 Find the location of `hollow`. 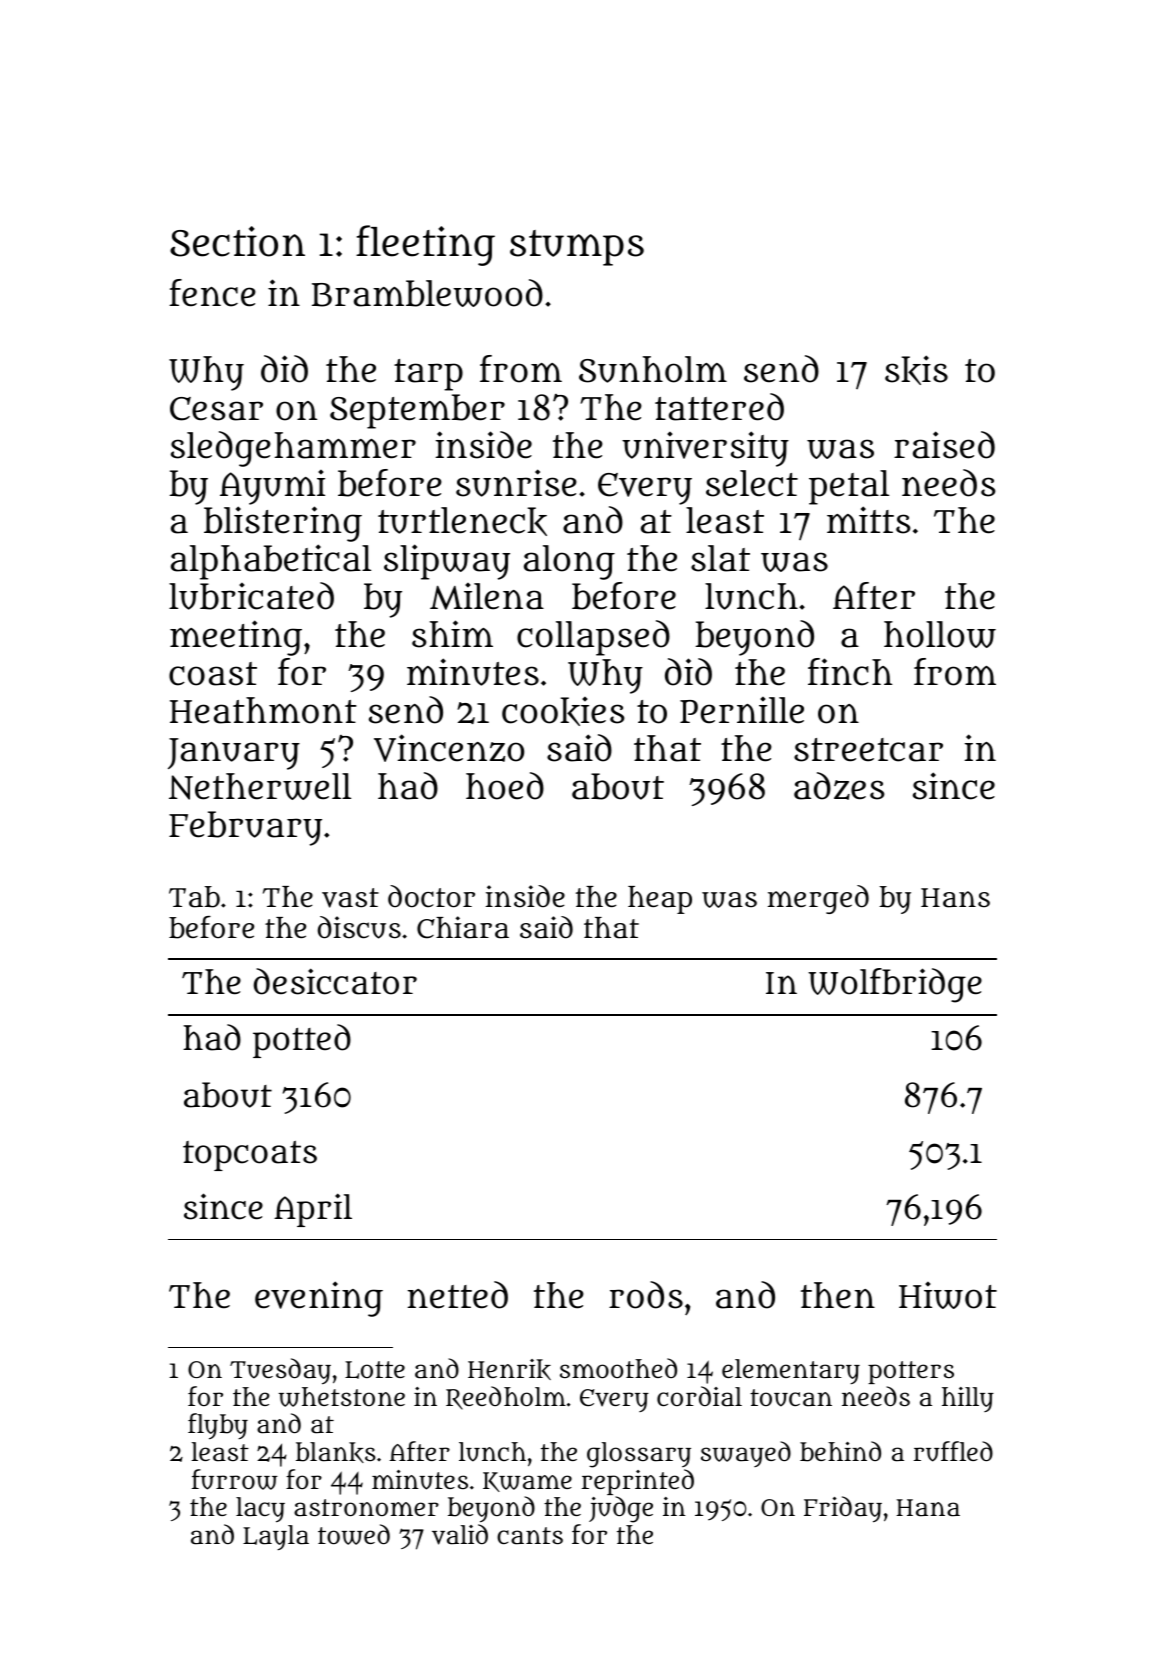

hollow is located at coordinates (940, 634).
